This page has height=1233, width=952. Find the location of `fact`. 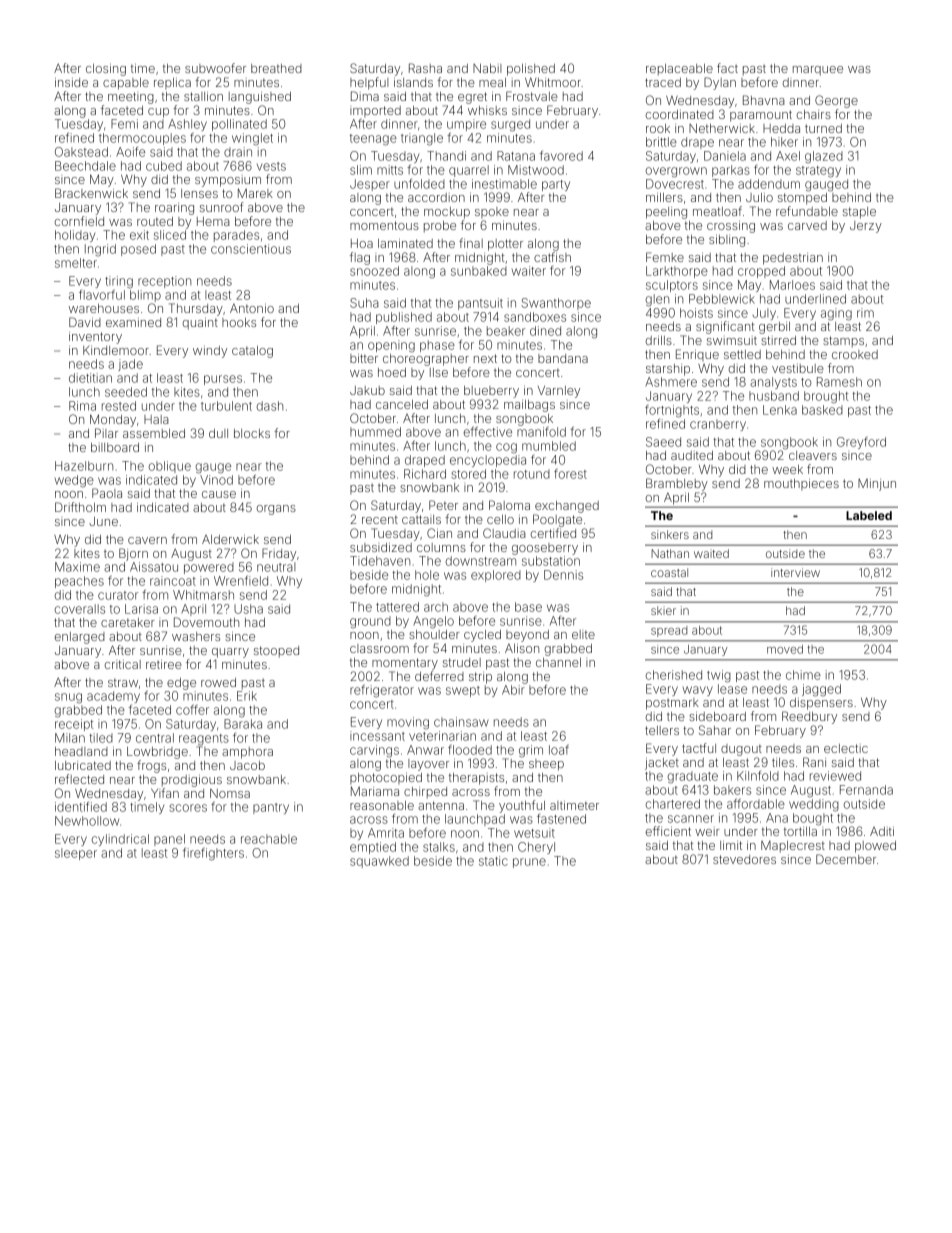

fact is located at coordinates (727, 68).
